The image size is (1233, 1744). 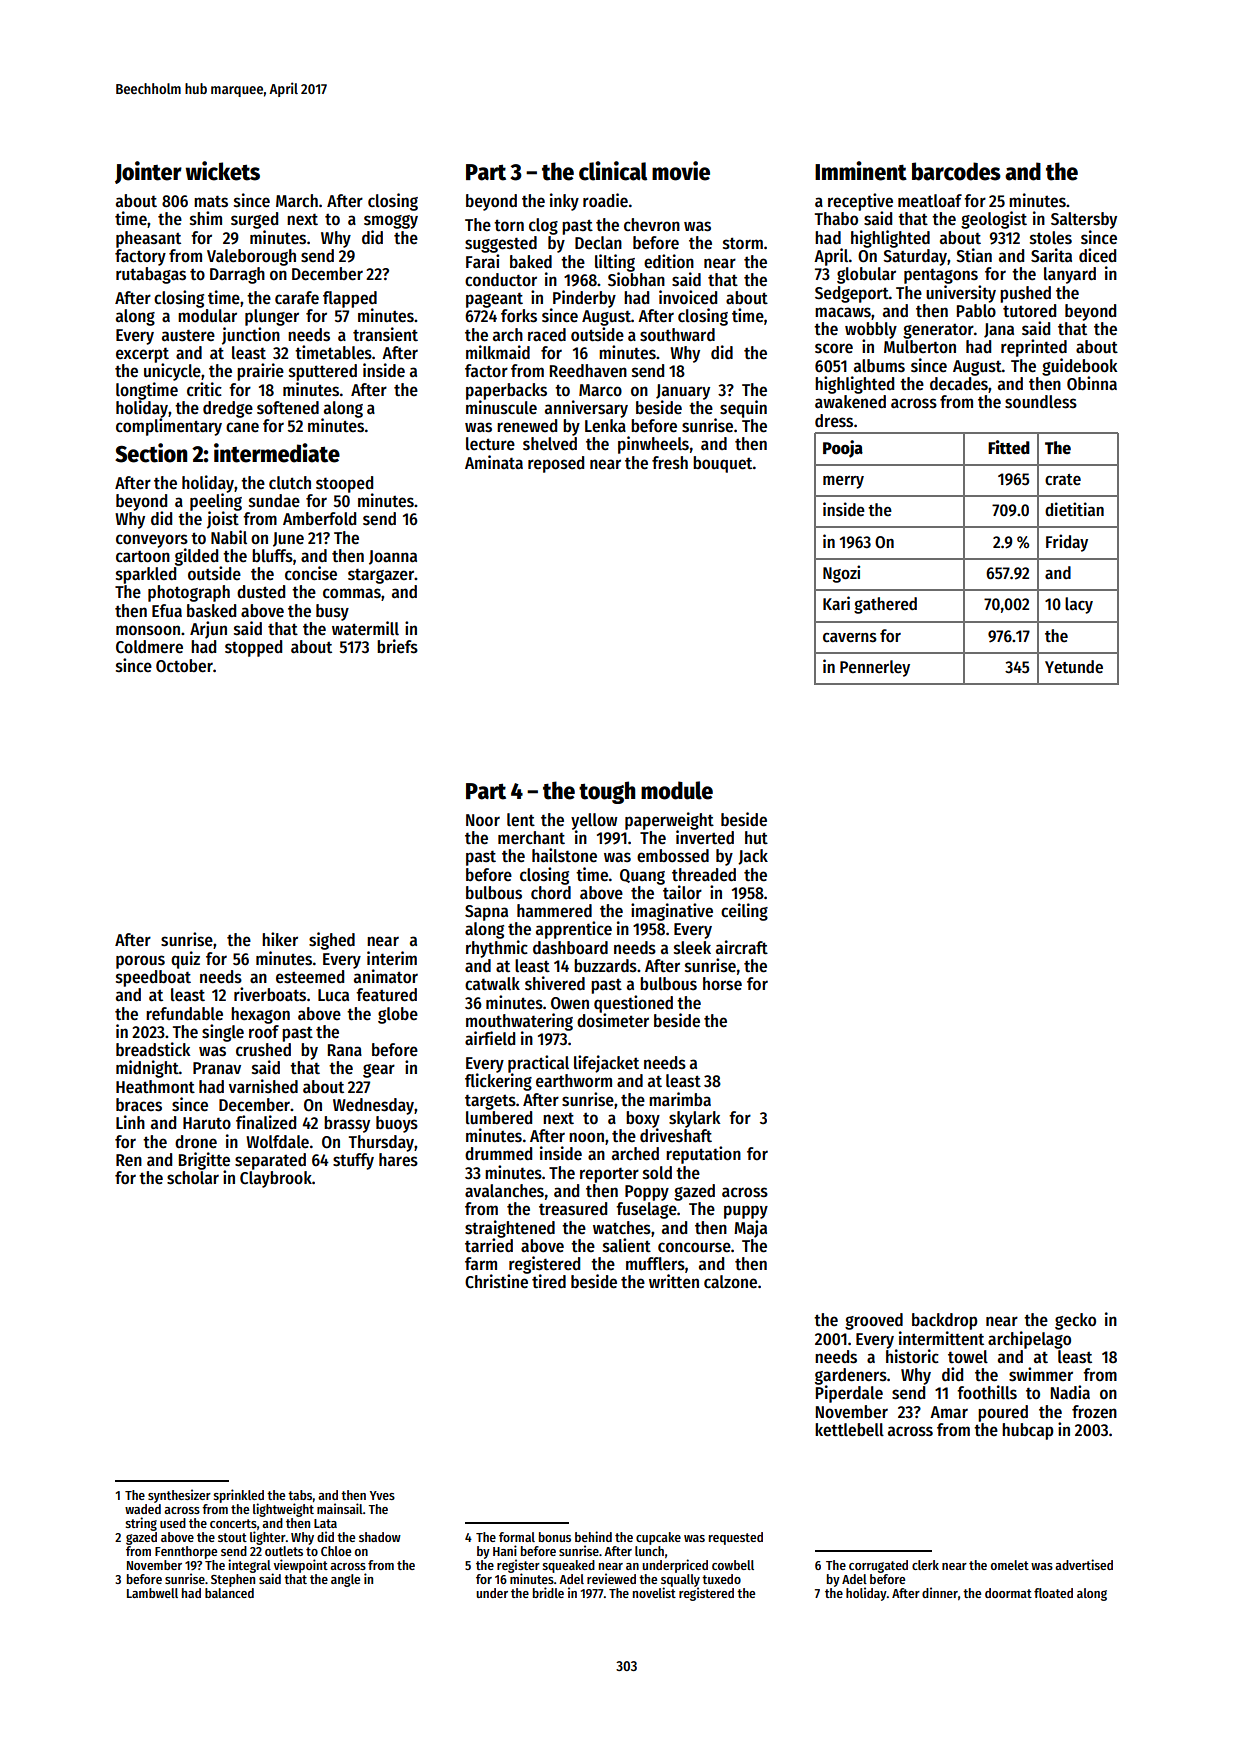 What do you see at coordinates (636, 279) in the page?
I see `Siobhan` at bounding box center [636, 279].
